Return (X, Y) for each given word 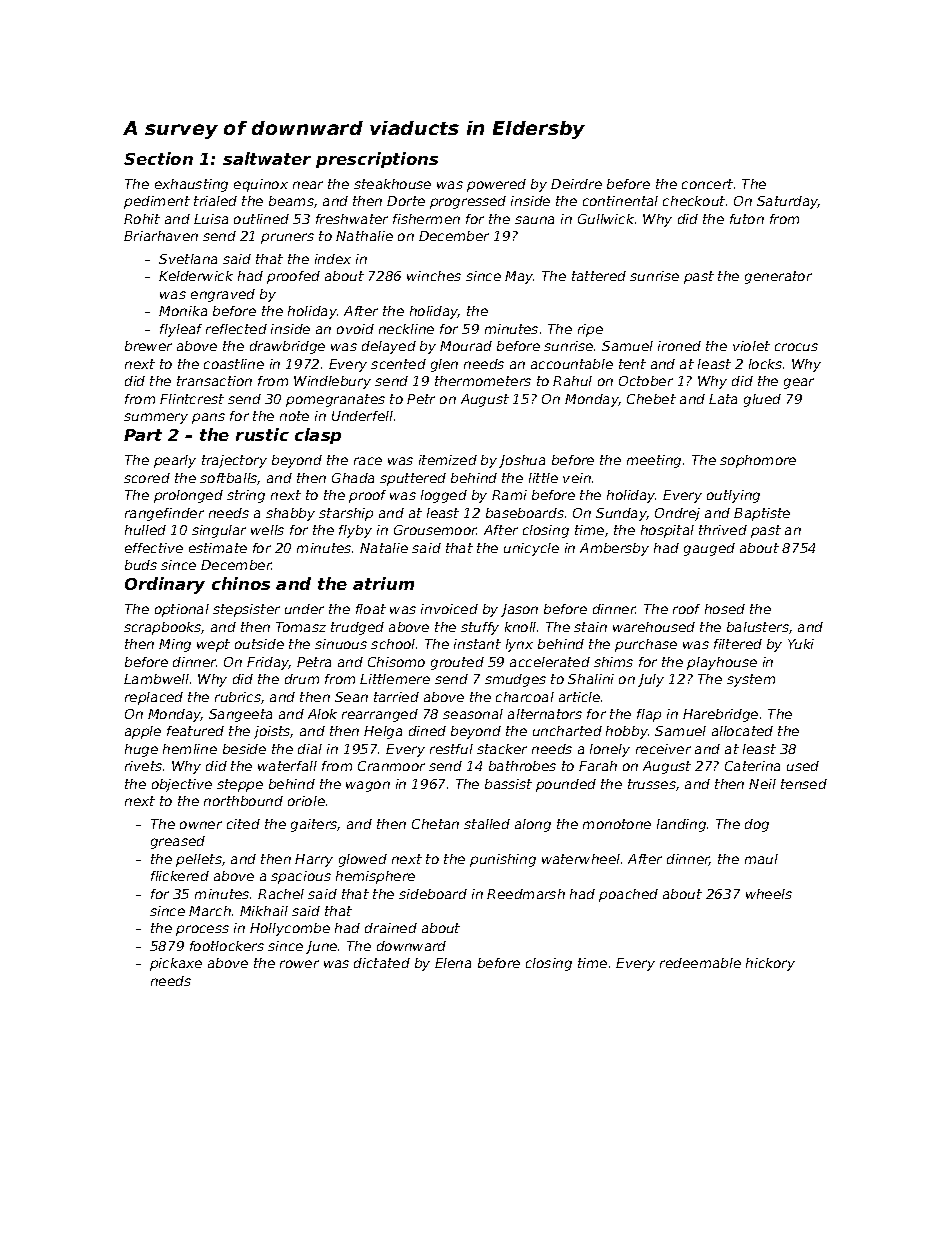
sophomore (758, 461)
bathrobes (522, 766)
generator (778, 277)
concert (707, 184)
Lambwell (156, 679)
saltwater (267, 158)
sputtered (413, 479)
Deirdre (576, 184)
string (246, 496)
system (751, 680)
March (210, 911)
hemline (190, 749)
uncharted (567, 731)
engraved (223, 295)
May (519, 277)
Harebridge (720, 715)
